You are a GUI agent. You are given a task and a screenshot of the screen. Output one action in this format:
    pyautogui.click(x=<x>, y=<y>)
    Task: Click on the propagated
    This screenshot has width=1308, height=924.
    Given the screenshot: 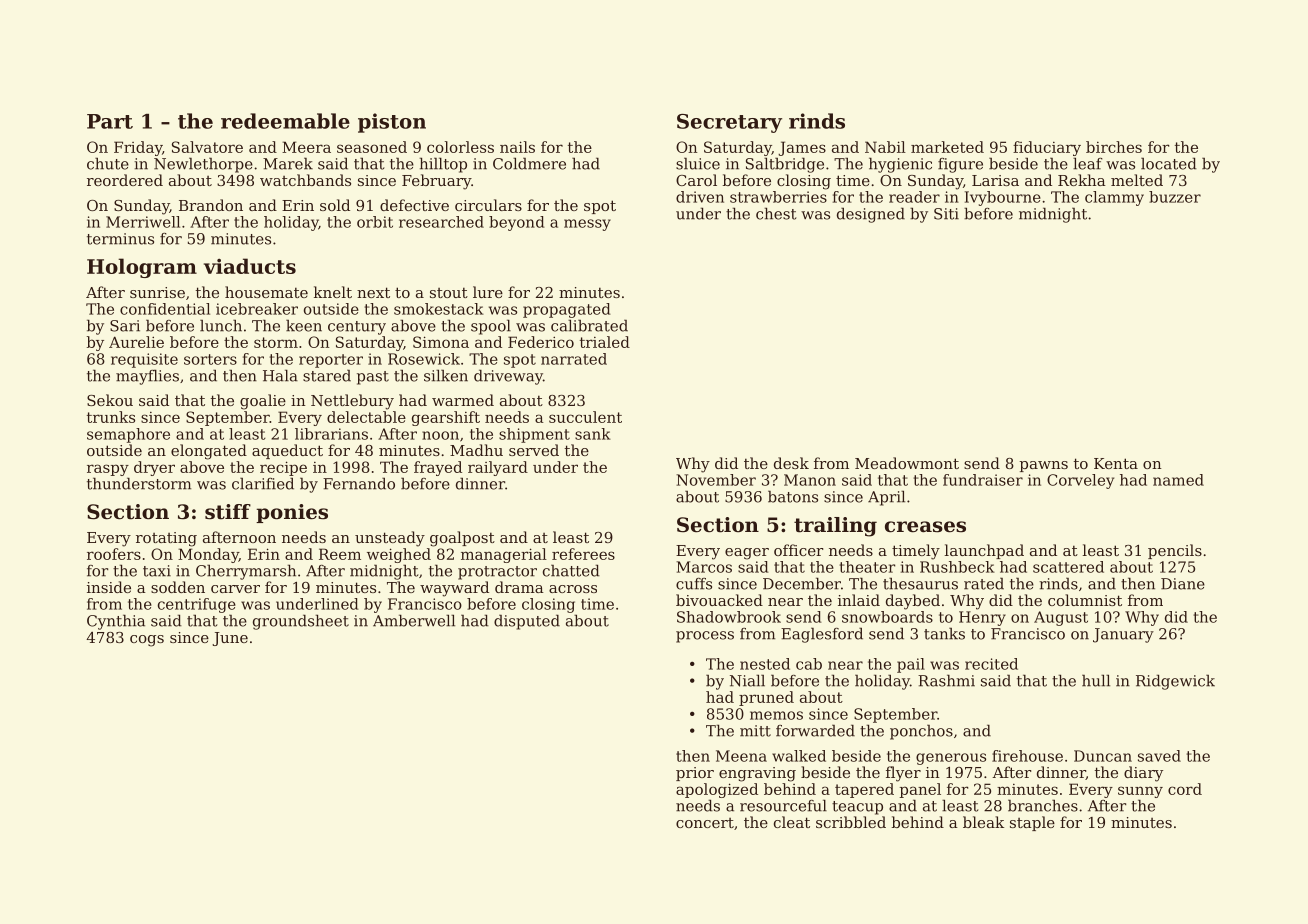 What is the action you would take?
    pyautogui.click(x=567, y=310)
